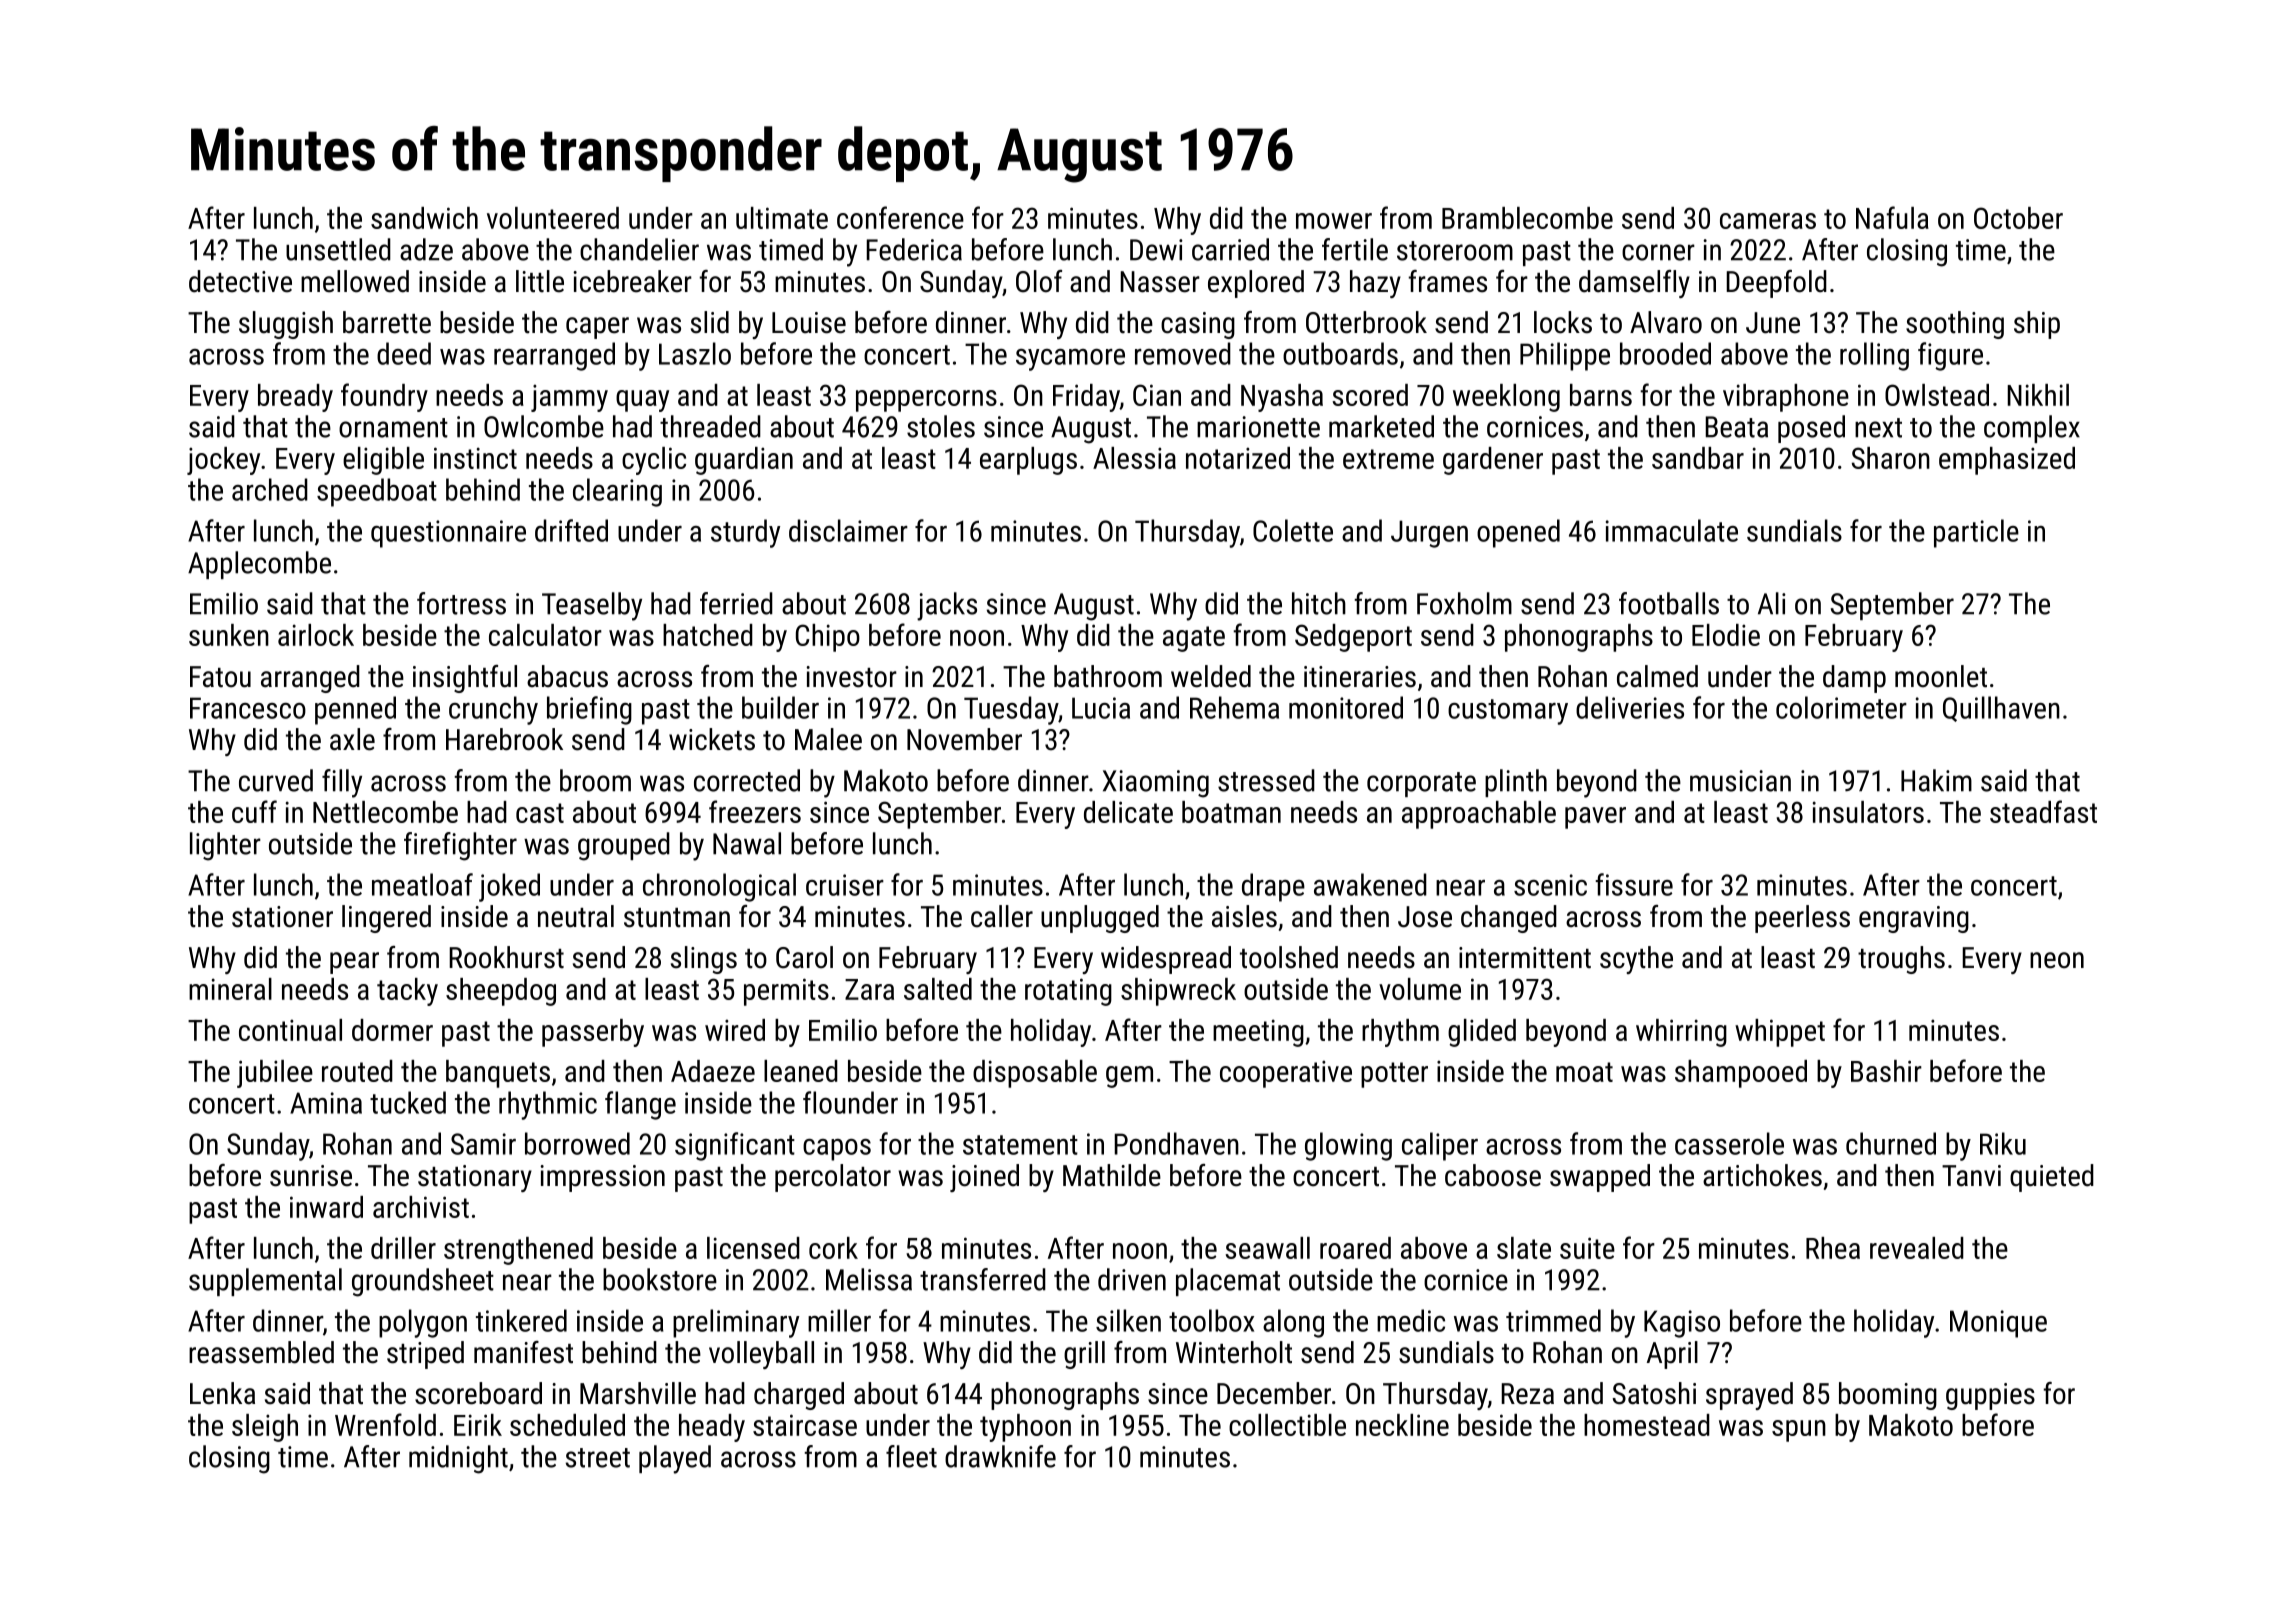 The height and width of the image is (1620, 2292). I want to click on detective, so click(240, 281).
